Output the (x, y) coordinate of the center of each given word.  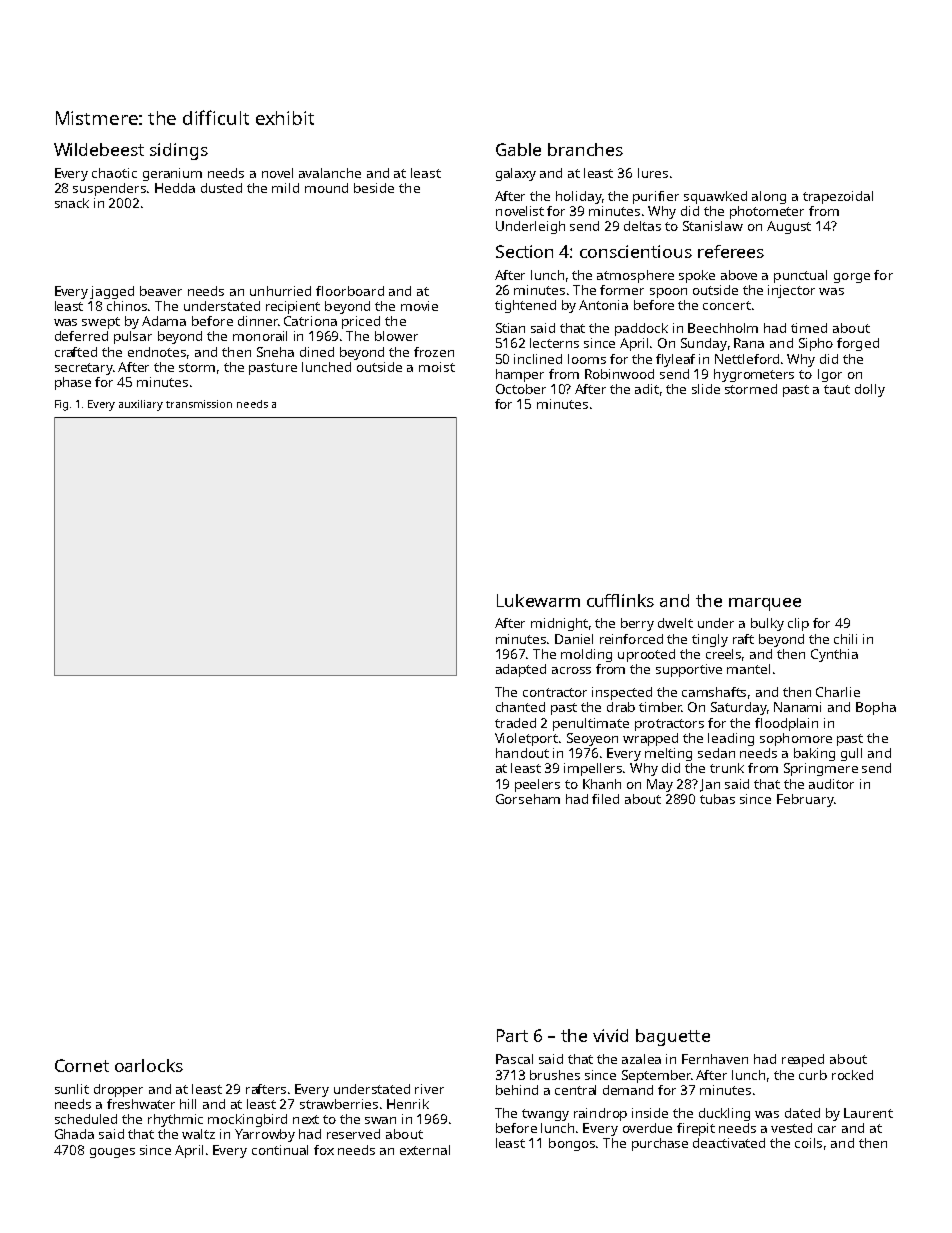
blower (396, 336)
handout (522, 753)
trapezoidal (838, 197)
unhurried (280, 291)
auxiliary (141, 405)
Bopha (876, 708)
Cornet (82, 1065)
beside (374, 188)
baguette (673, 1037)
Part (512, 1035)
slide (706, 389)
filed (605, 799)
